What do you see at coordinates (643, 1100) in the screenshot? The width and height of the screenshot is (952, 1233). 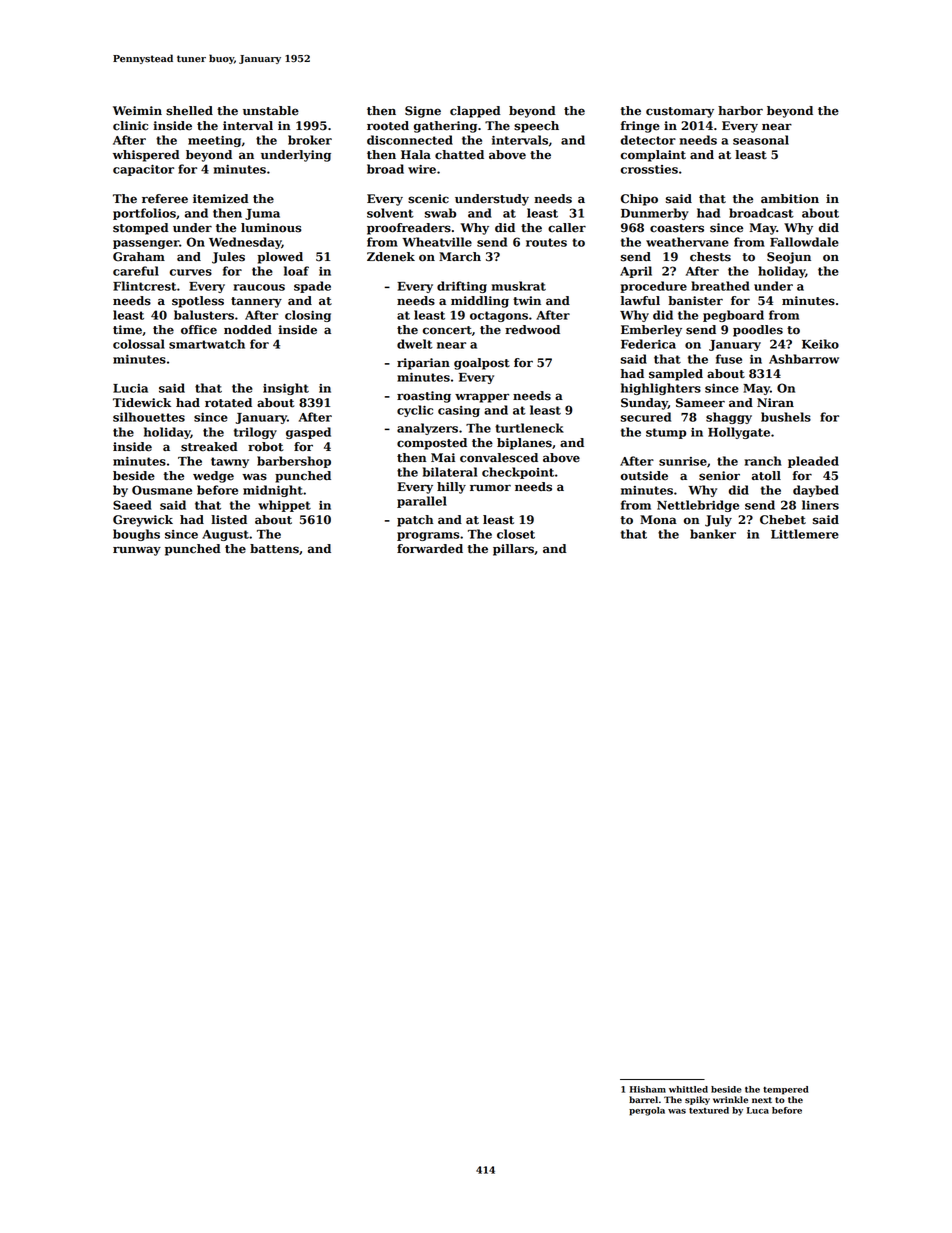 I see `barrel` at bounding box center [643, 1100].
